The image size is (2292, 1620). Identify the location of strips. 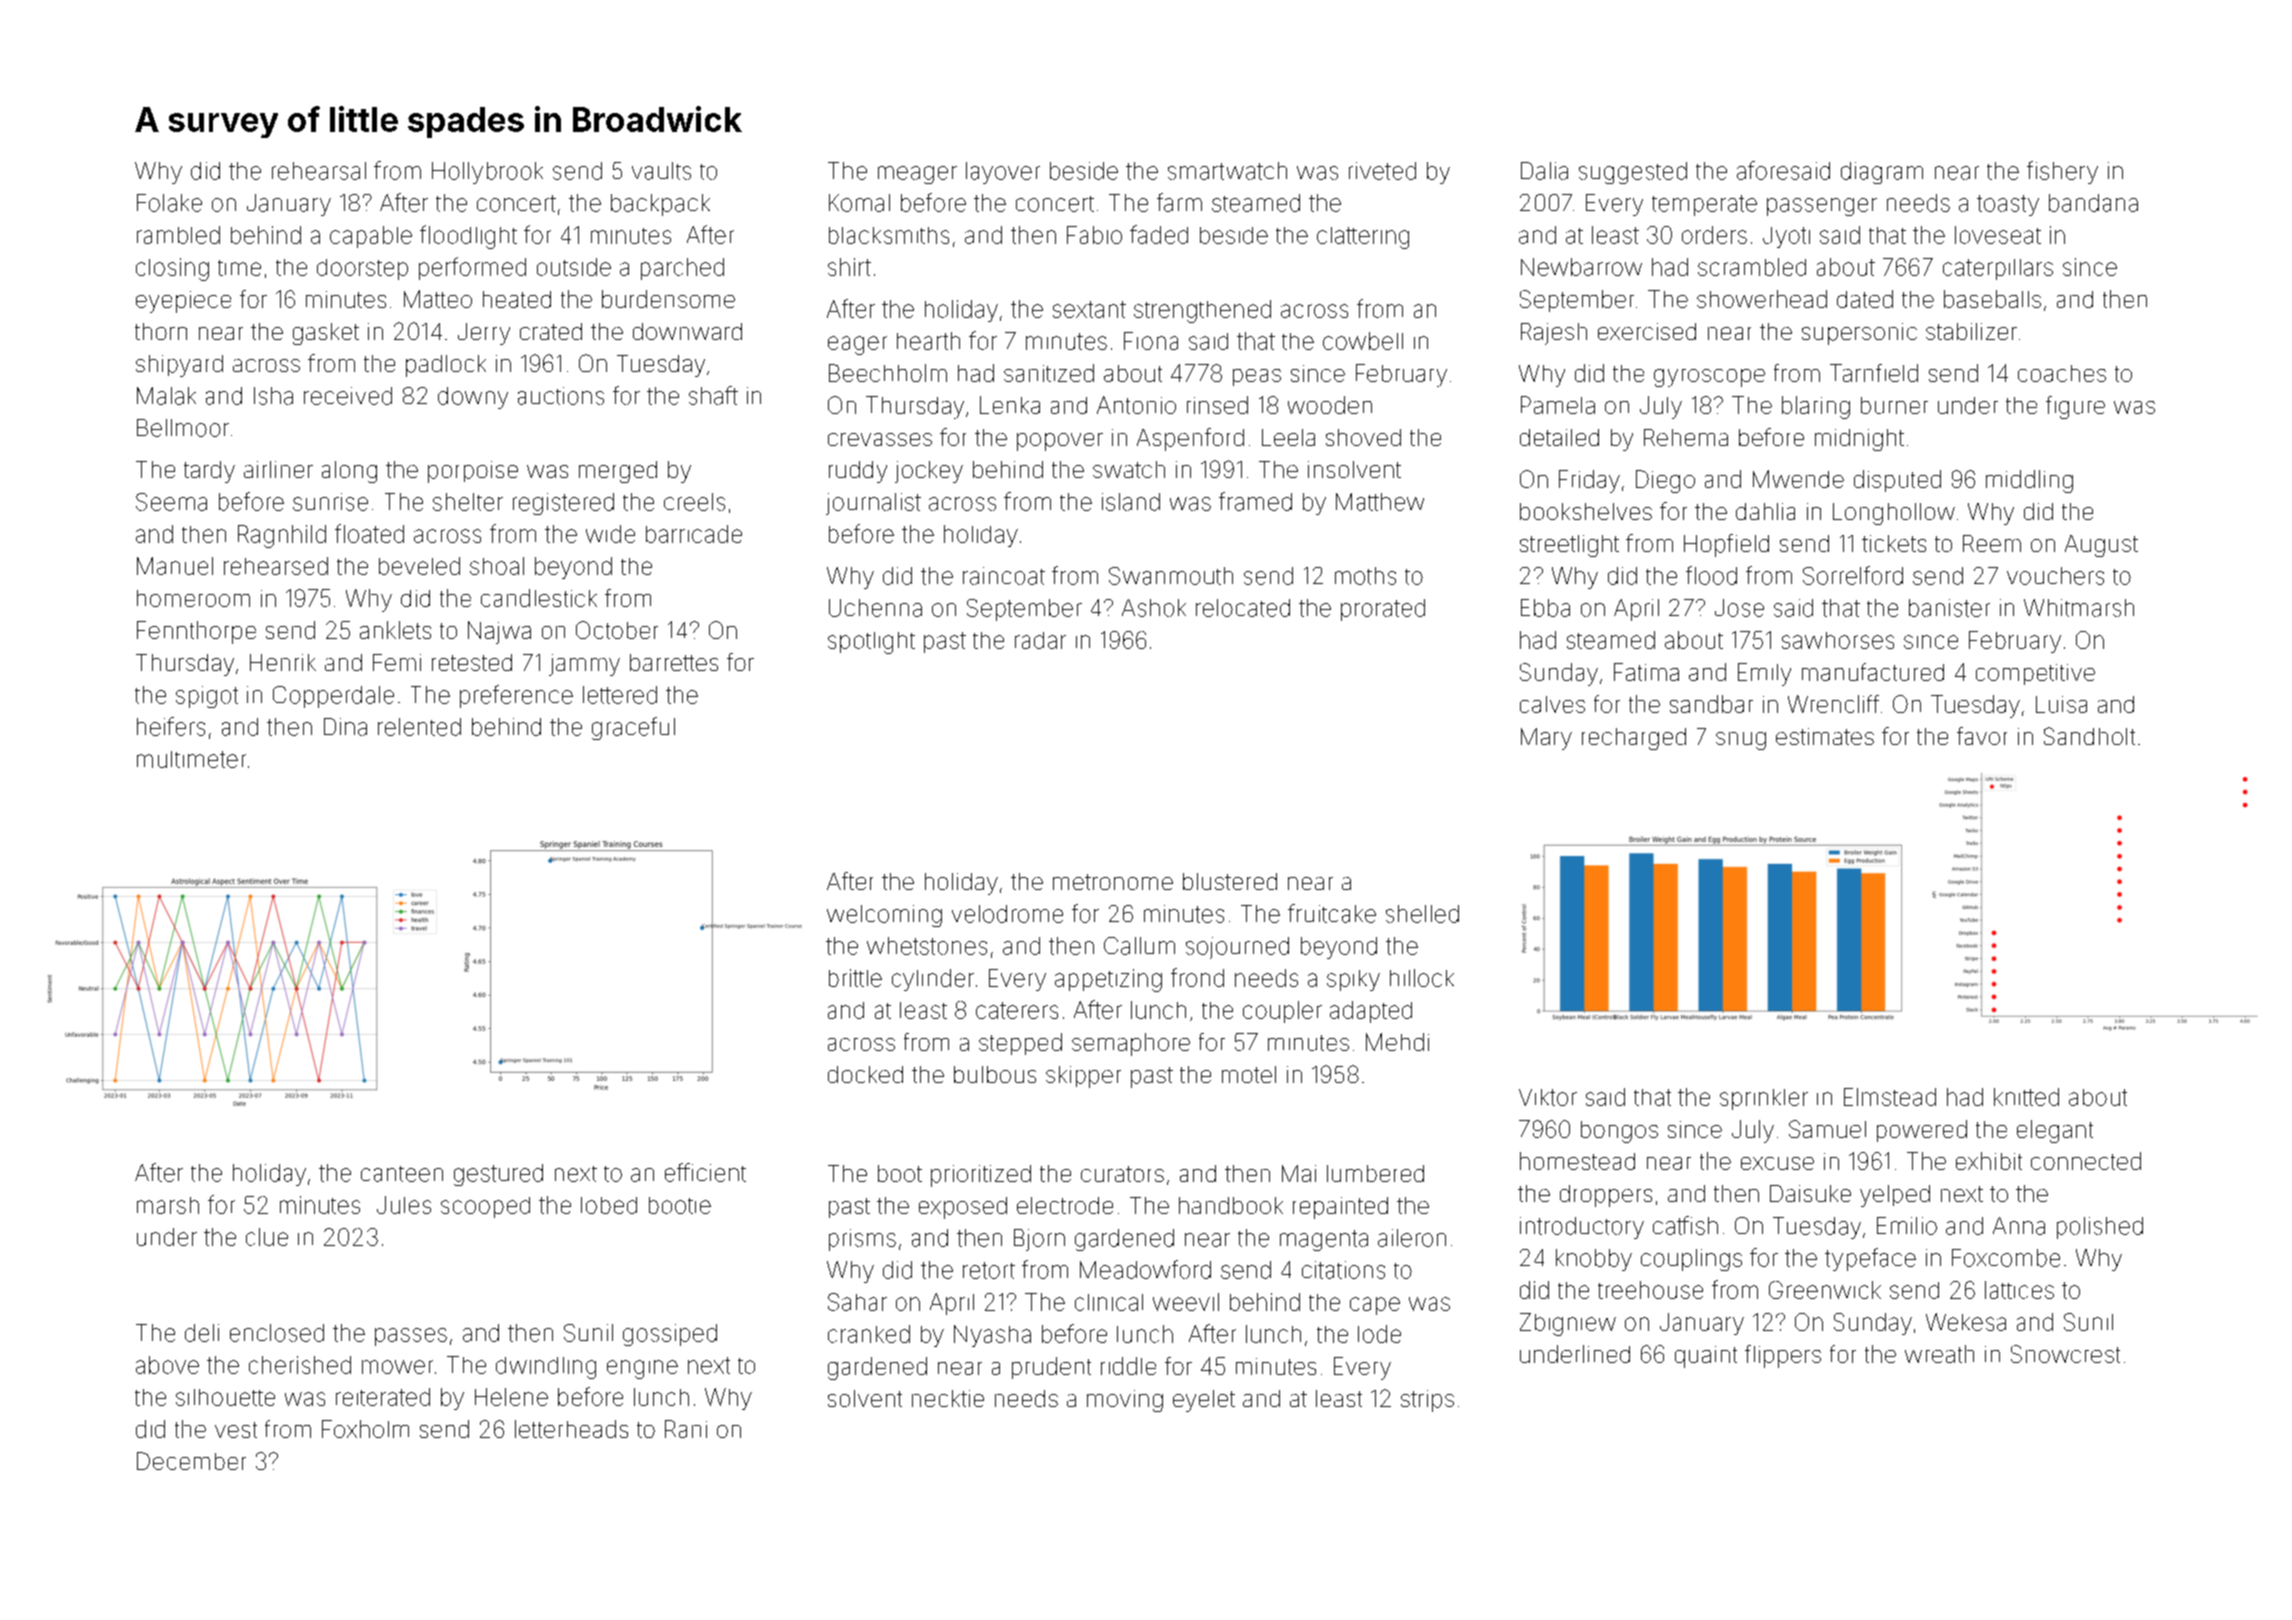
(1427, 1401).
